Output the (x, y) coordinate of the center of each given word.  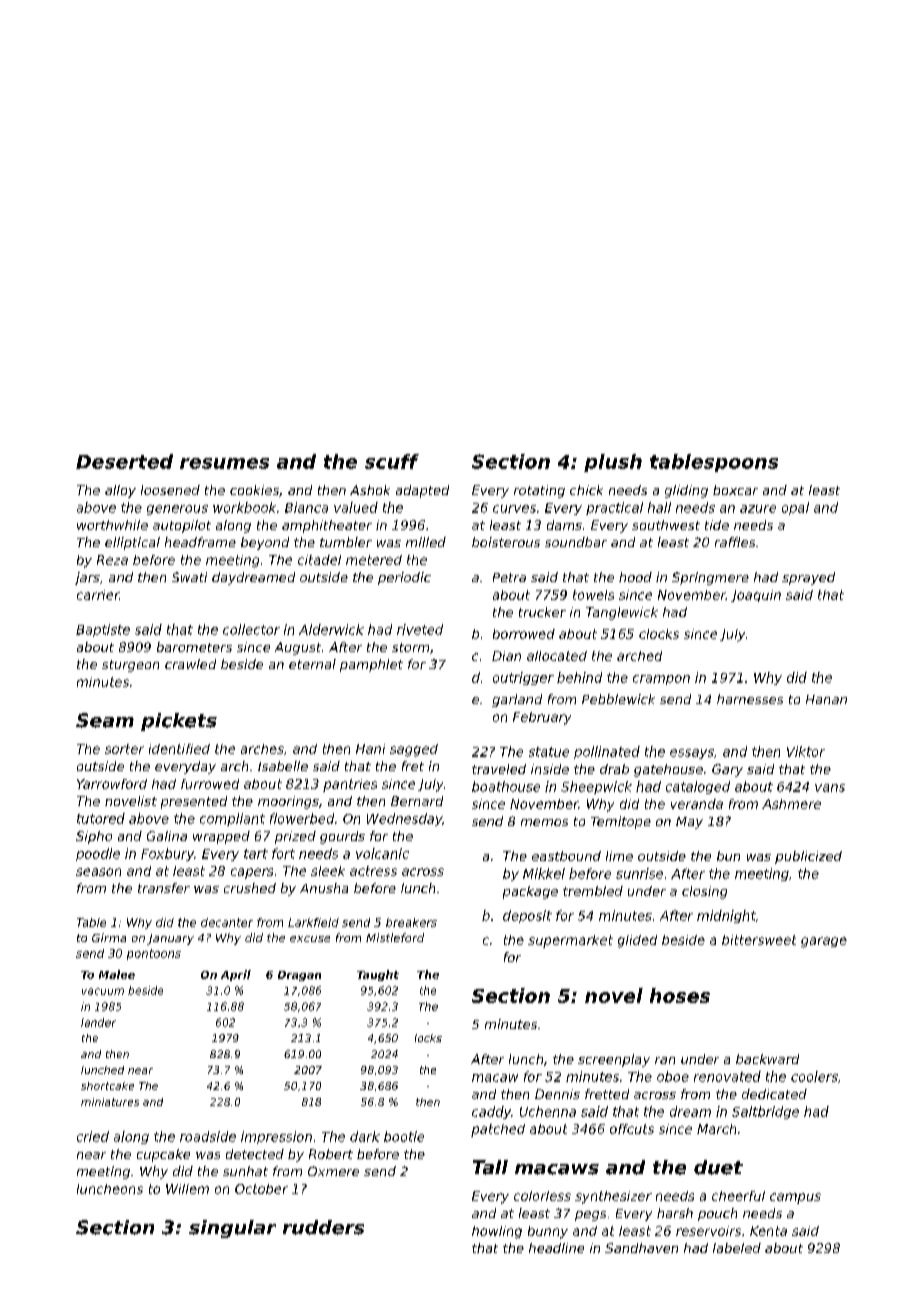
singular (232, 1229)
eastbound (566, 856)
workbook (244, 507)
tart (256, 854)
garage (824, 942)
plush (613, 463)
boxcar (735, 490)
